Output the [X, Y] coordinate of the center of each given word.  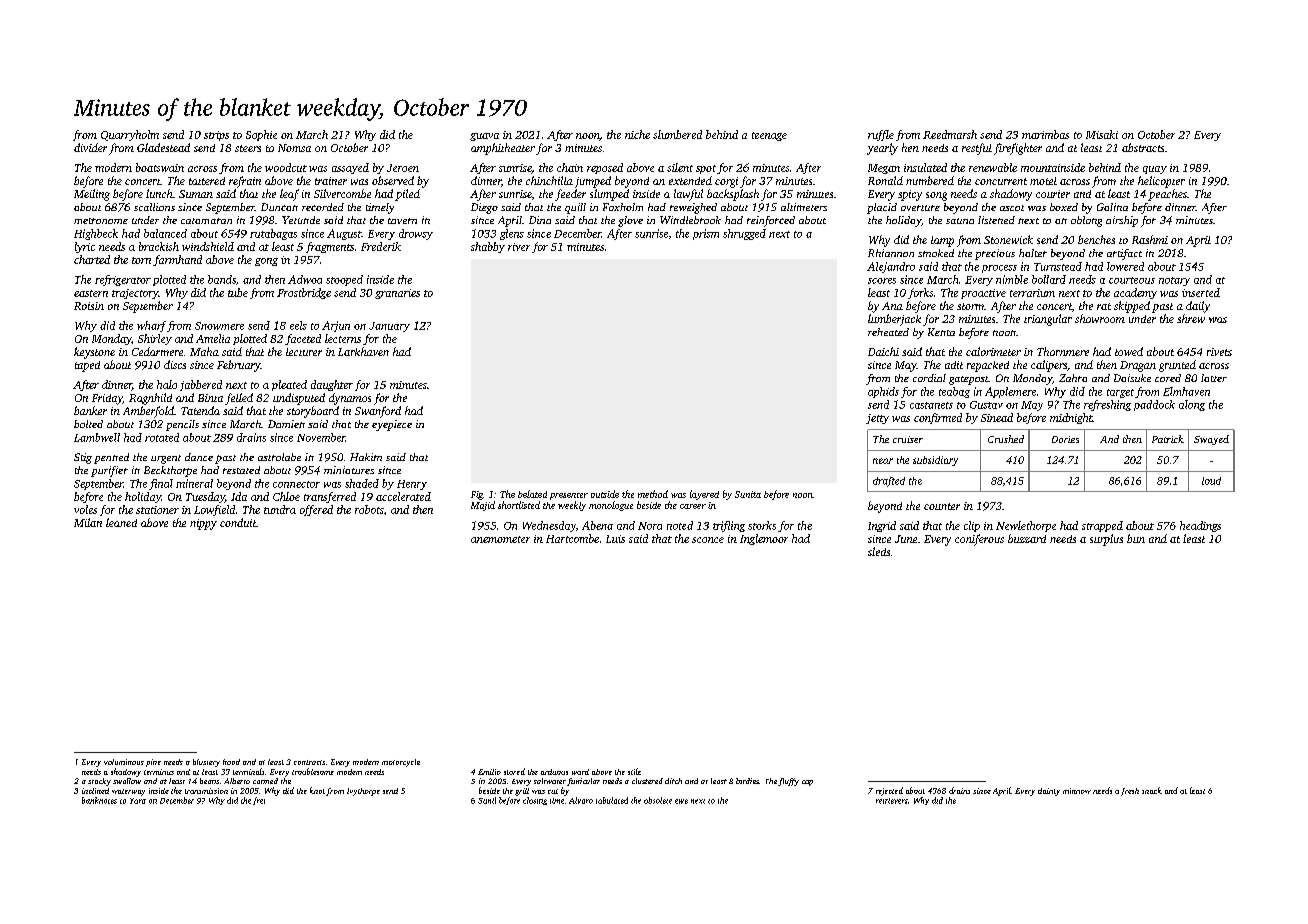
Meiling [92, 195]
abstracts [1143, 147]
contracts [309, 762]
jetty [877, 419]
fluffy [788, 782]
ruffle [881, 135]
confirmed [938, 418]
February [239, 366]
